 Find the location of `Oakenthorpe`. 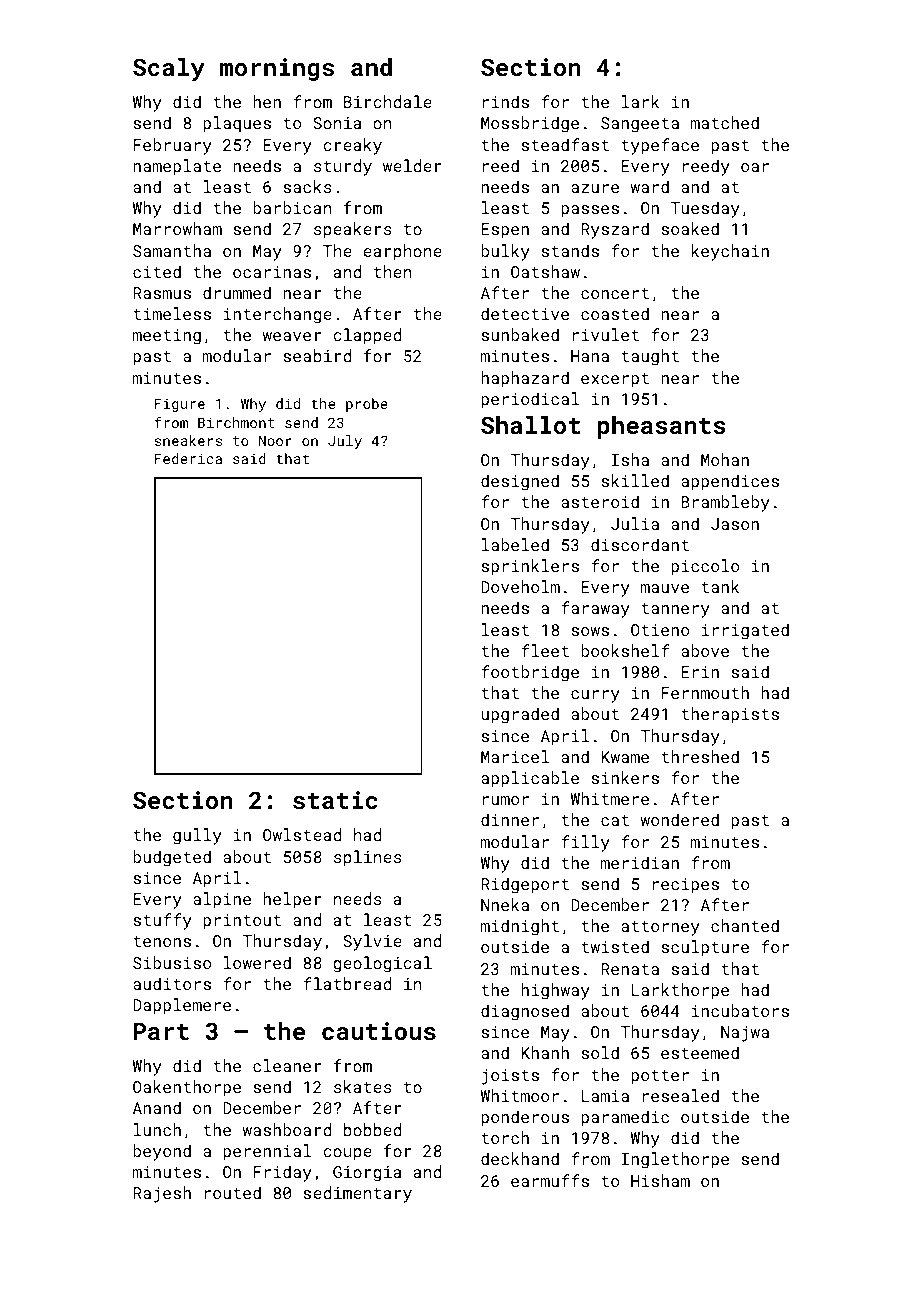

Oakenthorpe is located at coordinates (187, 1088).
